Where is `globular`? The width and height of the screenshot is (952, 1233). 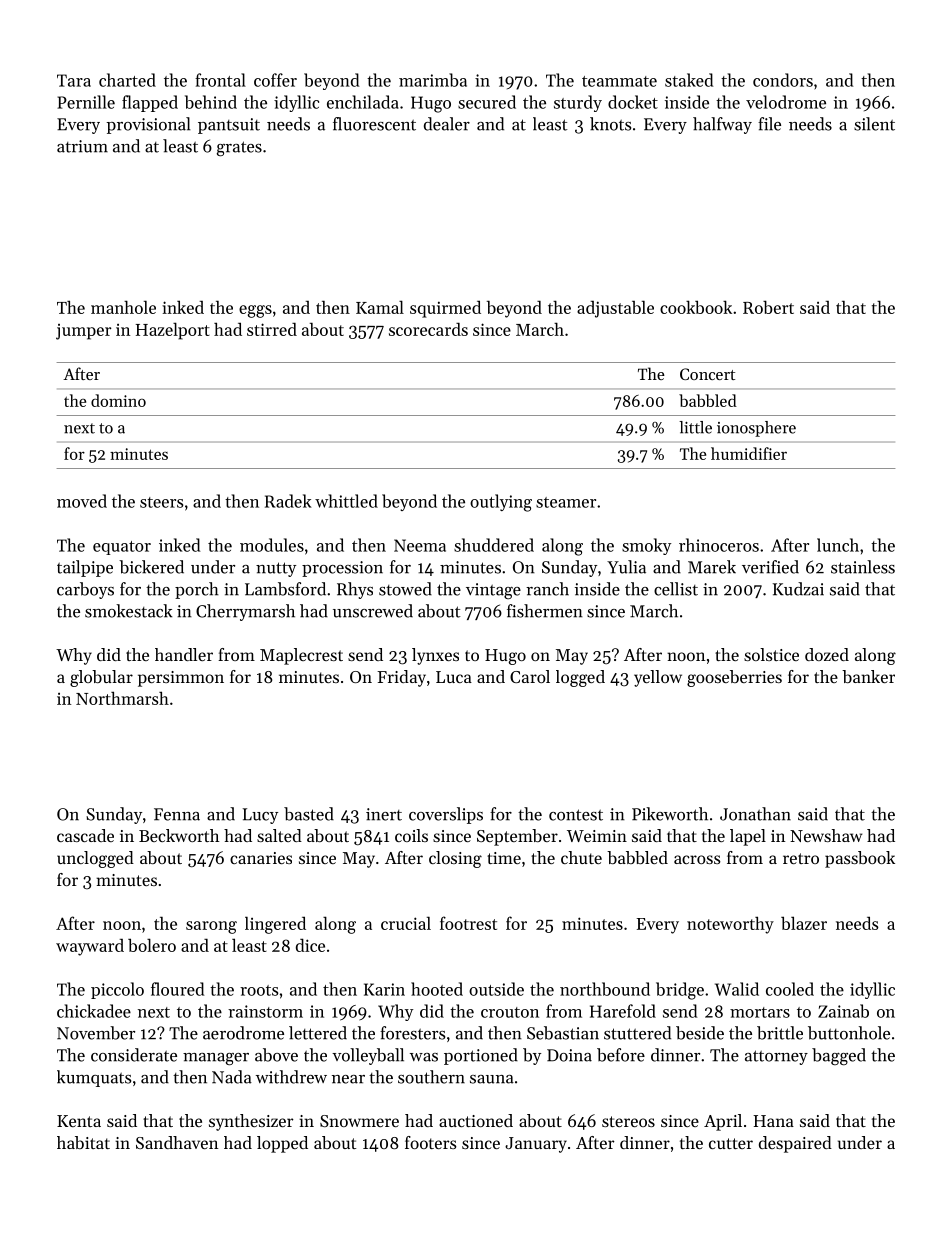
globular is located at coordinates (101, 678).
